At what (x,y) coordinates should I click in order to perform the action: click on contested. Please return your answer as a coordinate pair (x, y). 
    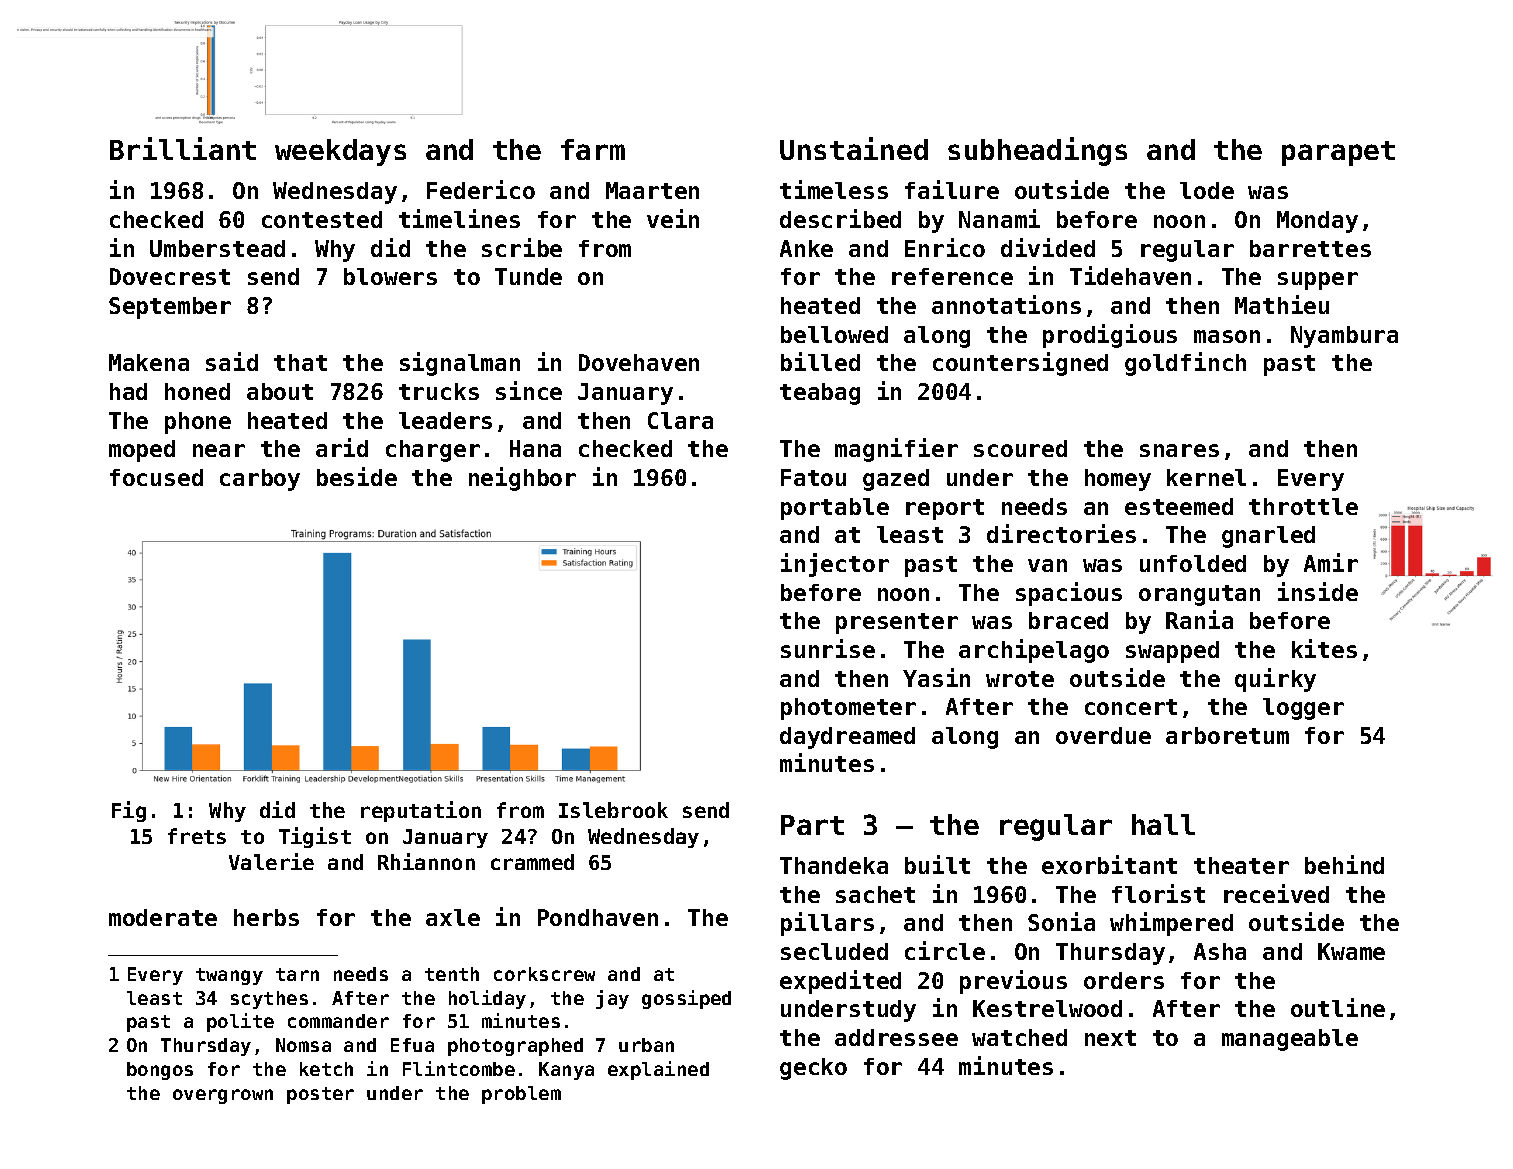
    Looking at the image, I should click on (322, 219).
